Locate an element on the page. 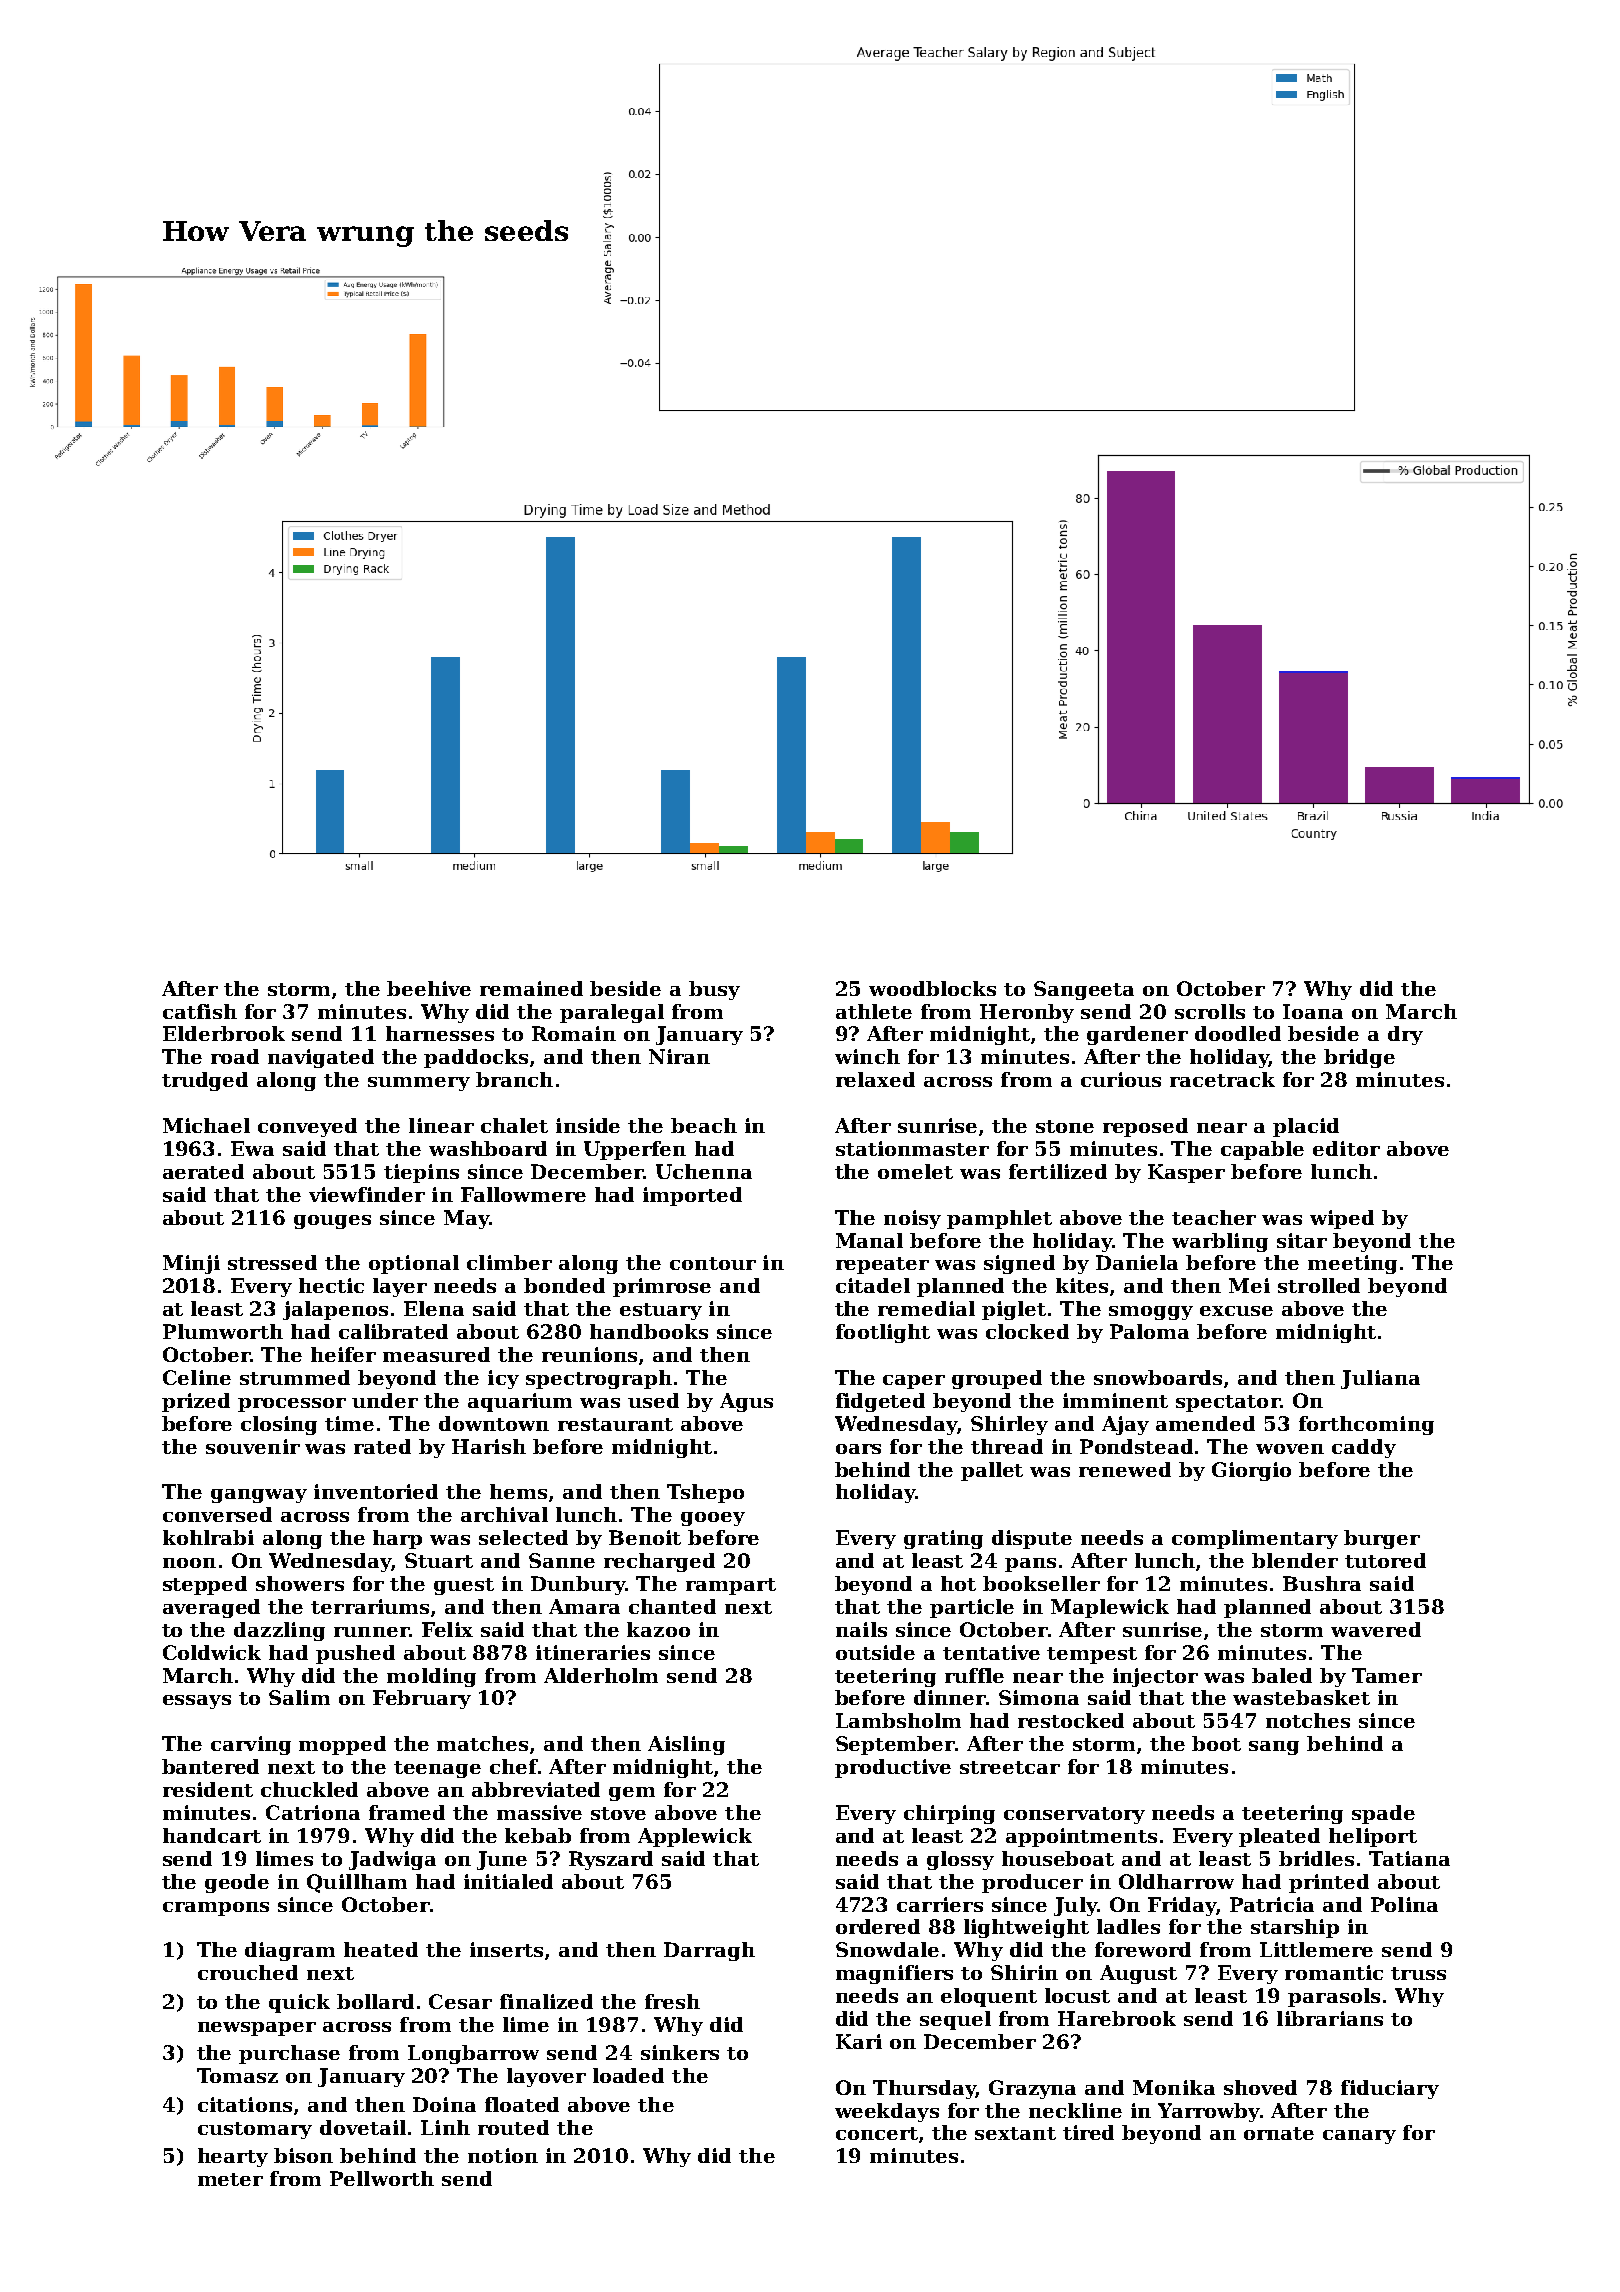 This page has width=1620, height=2292. Uchenna is located at coordinates (704, 1171).
